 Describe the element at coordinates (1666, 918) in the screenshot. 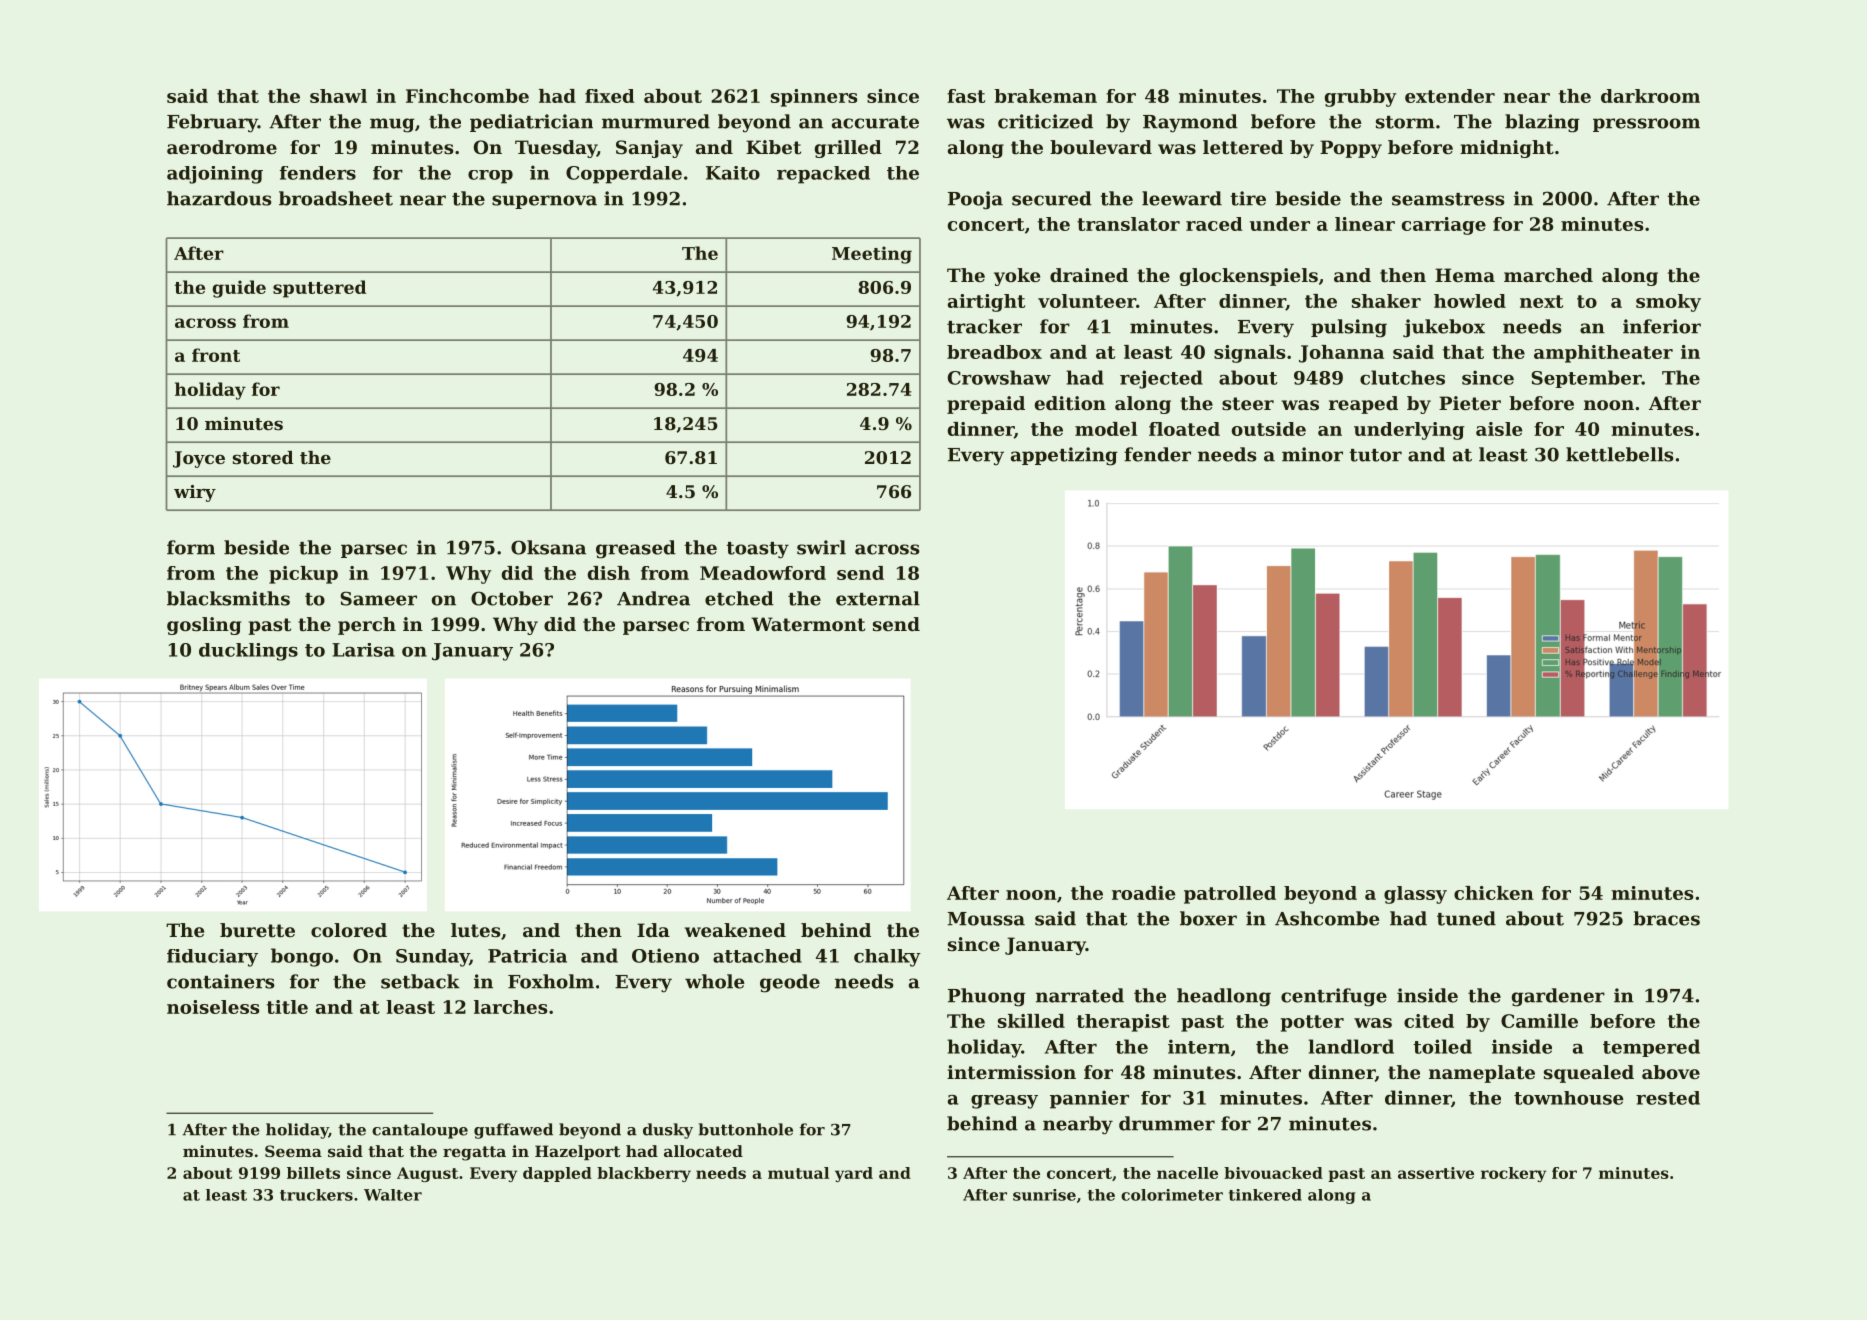

I see `braces` at that location.
